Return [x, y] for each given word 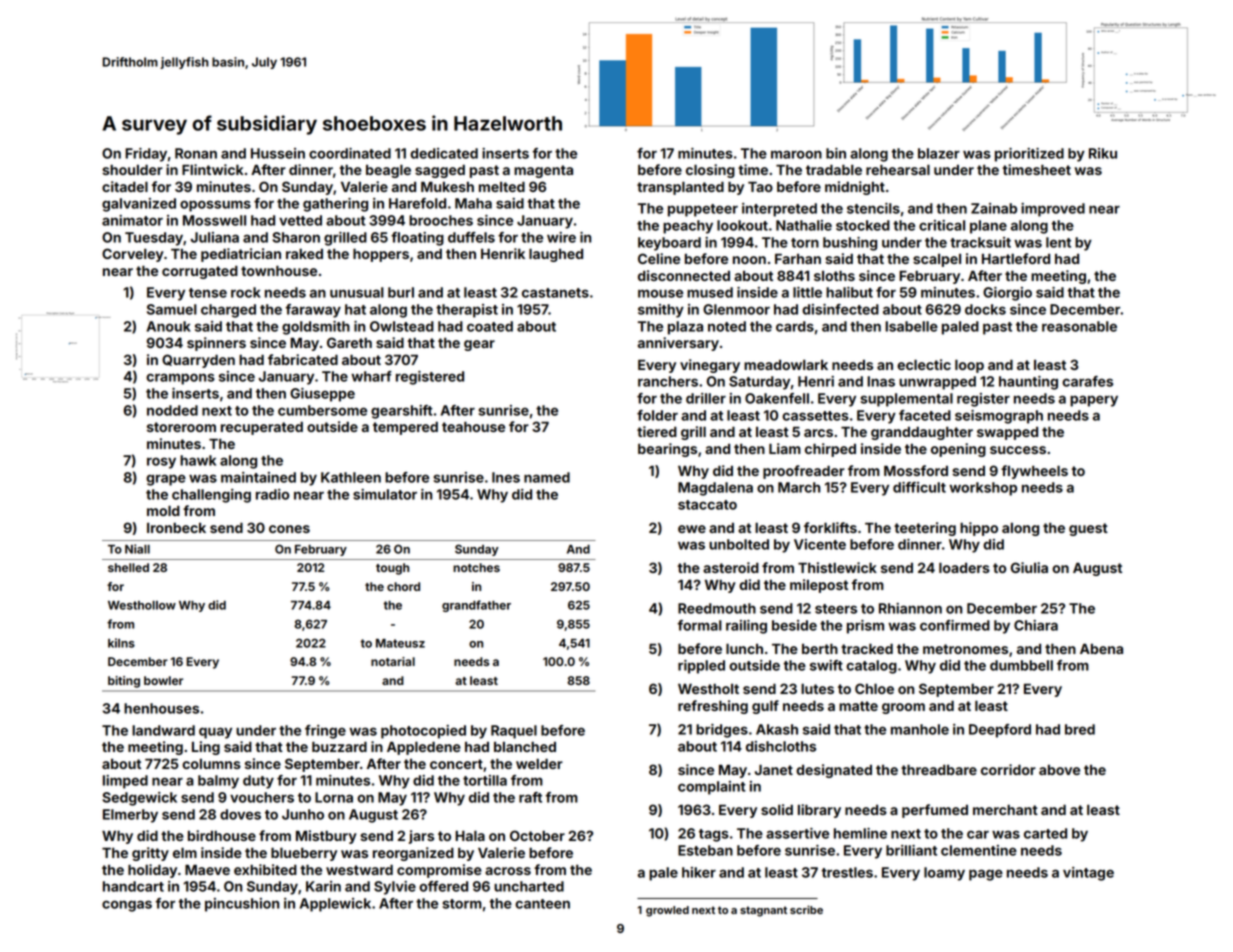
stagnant [763, 911]
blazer [939, 153]
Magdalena [715, 489]
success [1018, 450]
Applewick [335, 905]
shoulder [132, 169]
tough [392, 569]
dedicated [444, 153]
